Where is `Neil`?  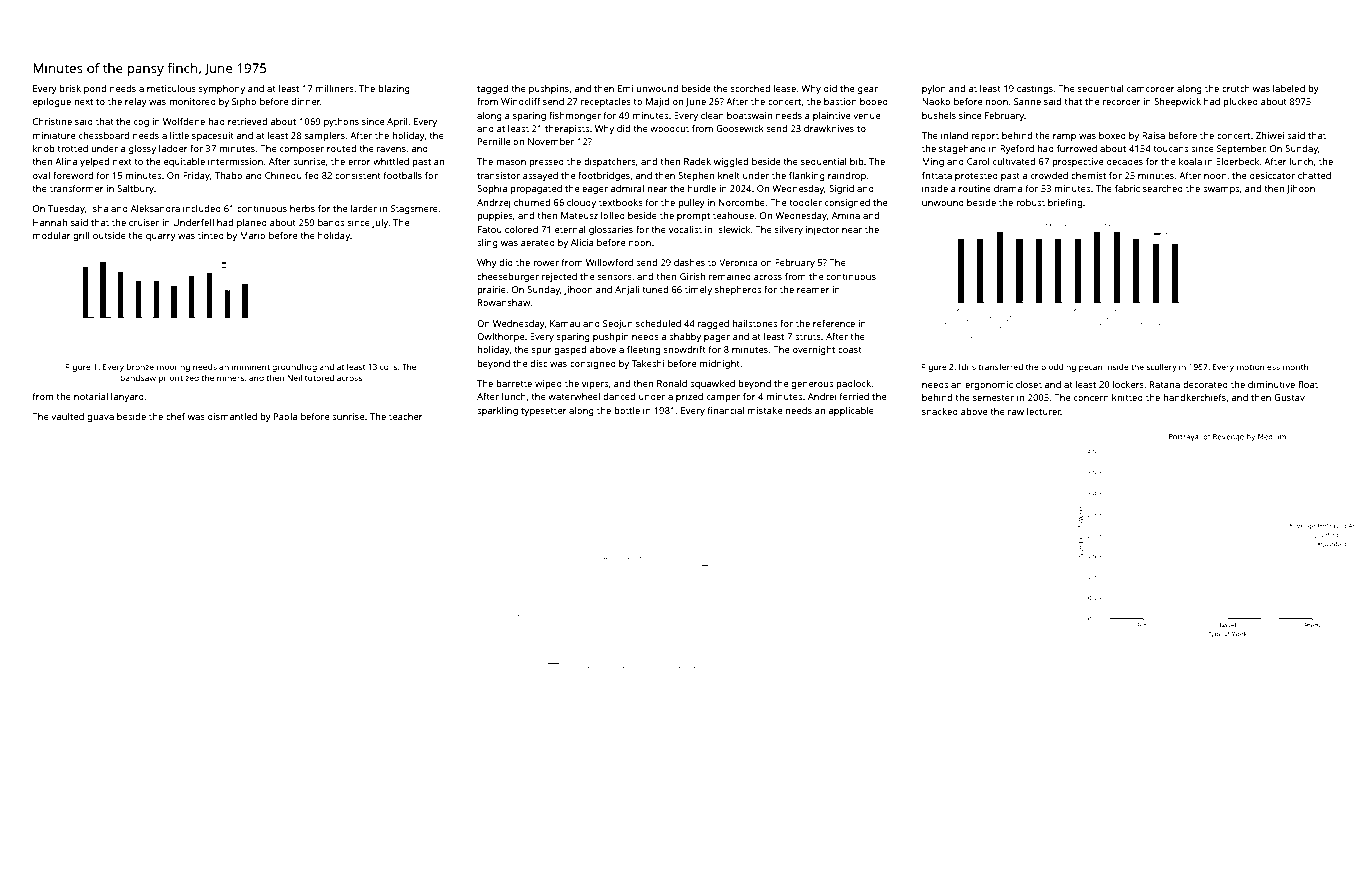
Neil is located at coordinates (294, 377).
